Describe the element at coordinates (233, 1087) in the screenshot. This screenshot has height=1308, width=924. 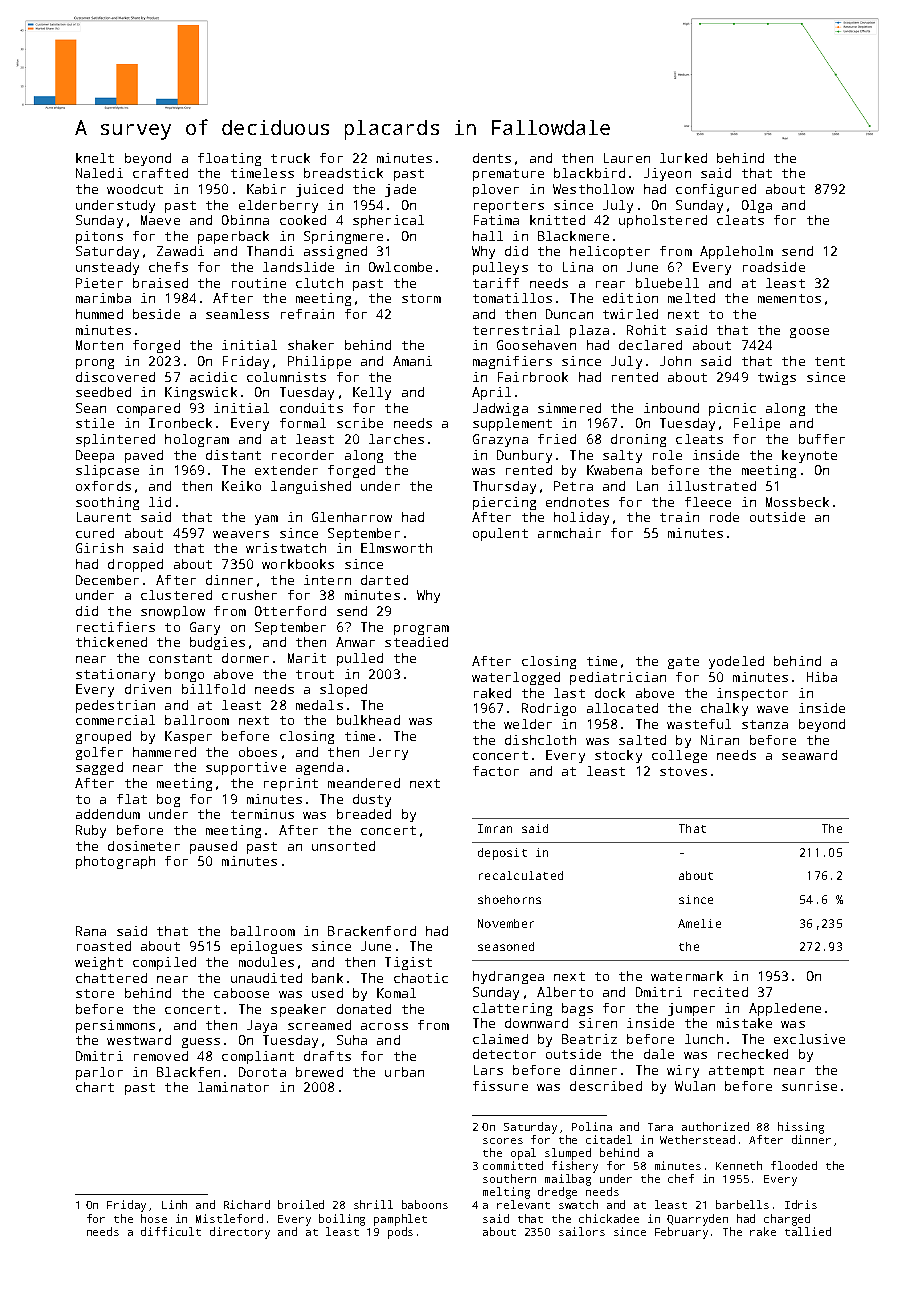
I see `laminator` at that location.
